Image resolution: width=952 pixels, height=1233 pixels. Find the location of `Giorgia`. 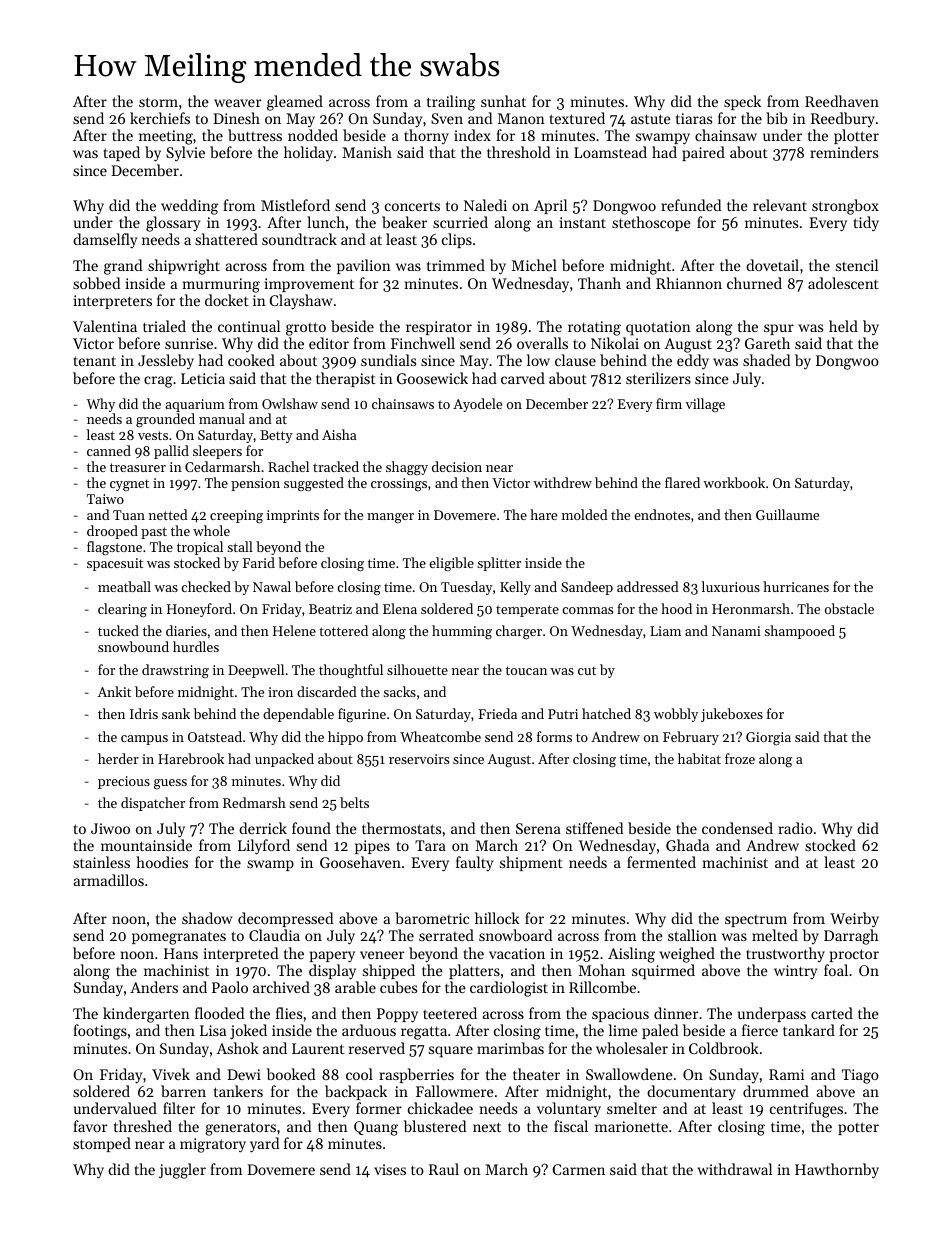

Giorgia is located at coordinates (768, 738).
